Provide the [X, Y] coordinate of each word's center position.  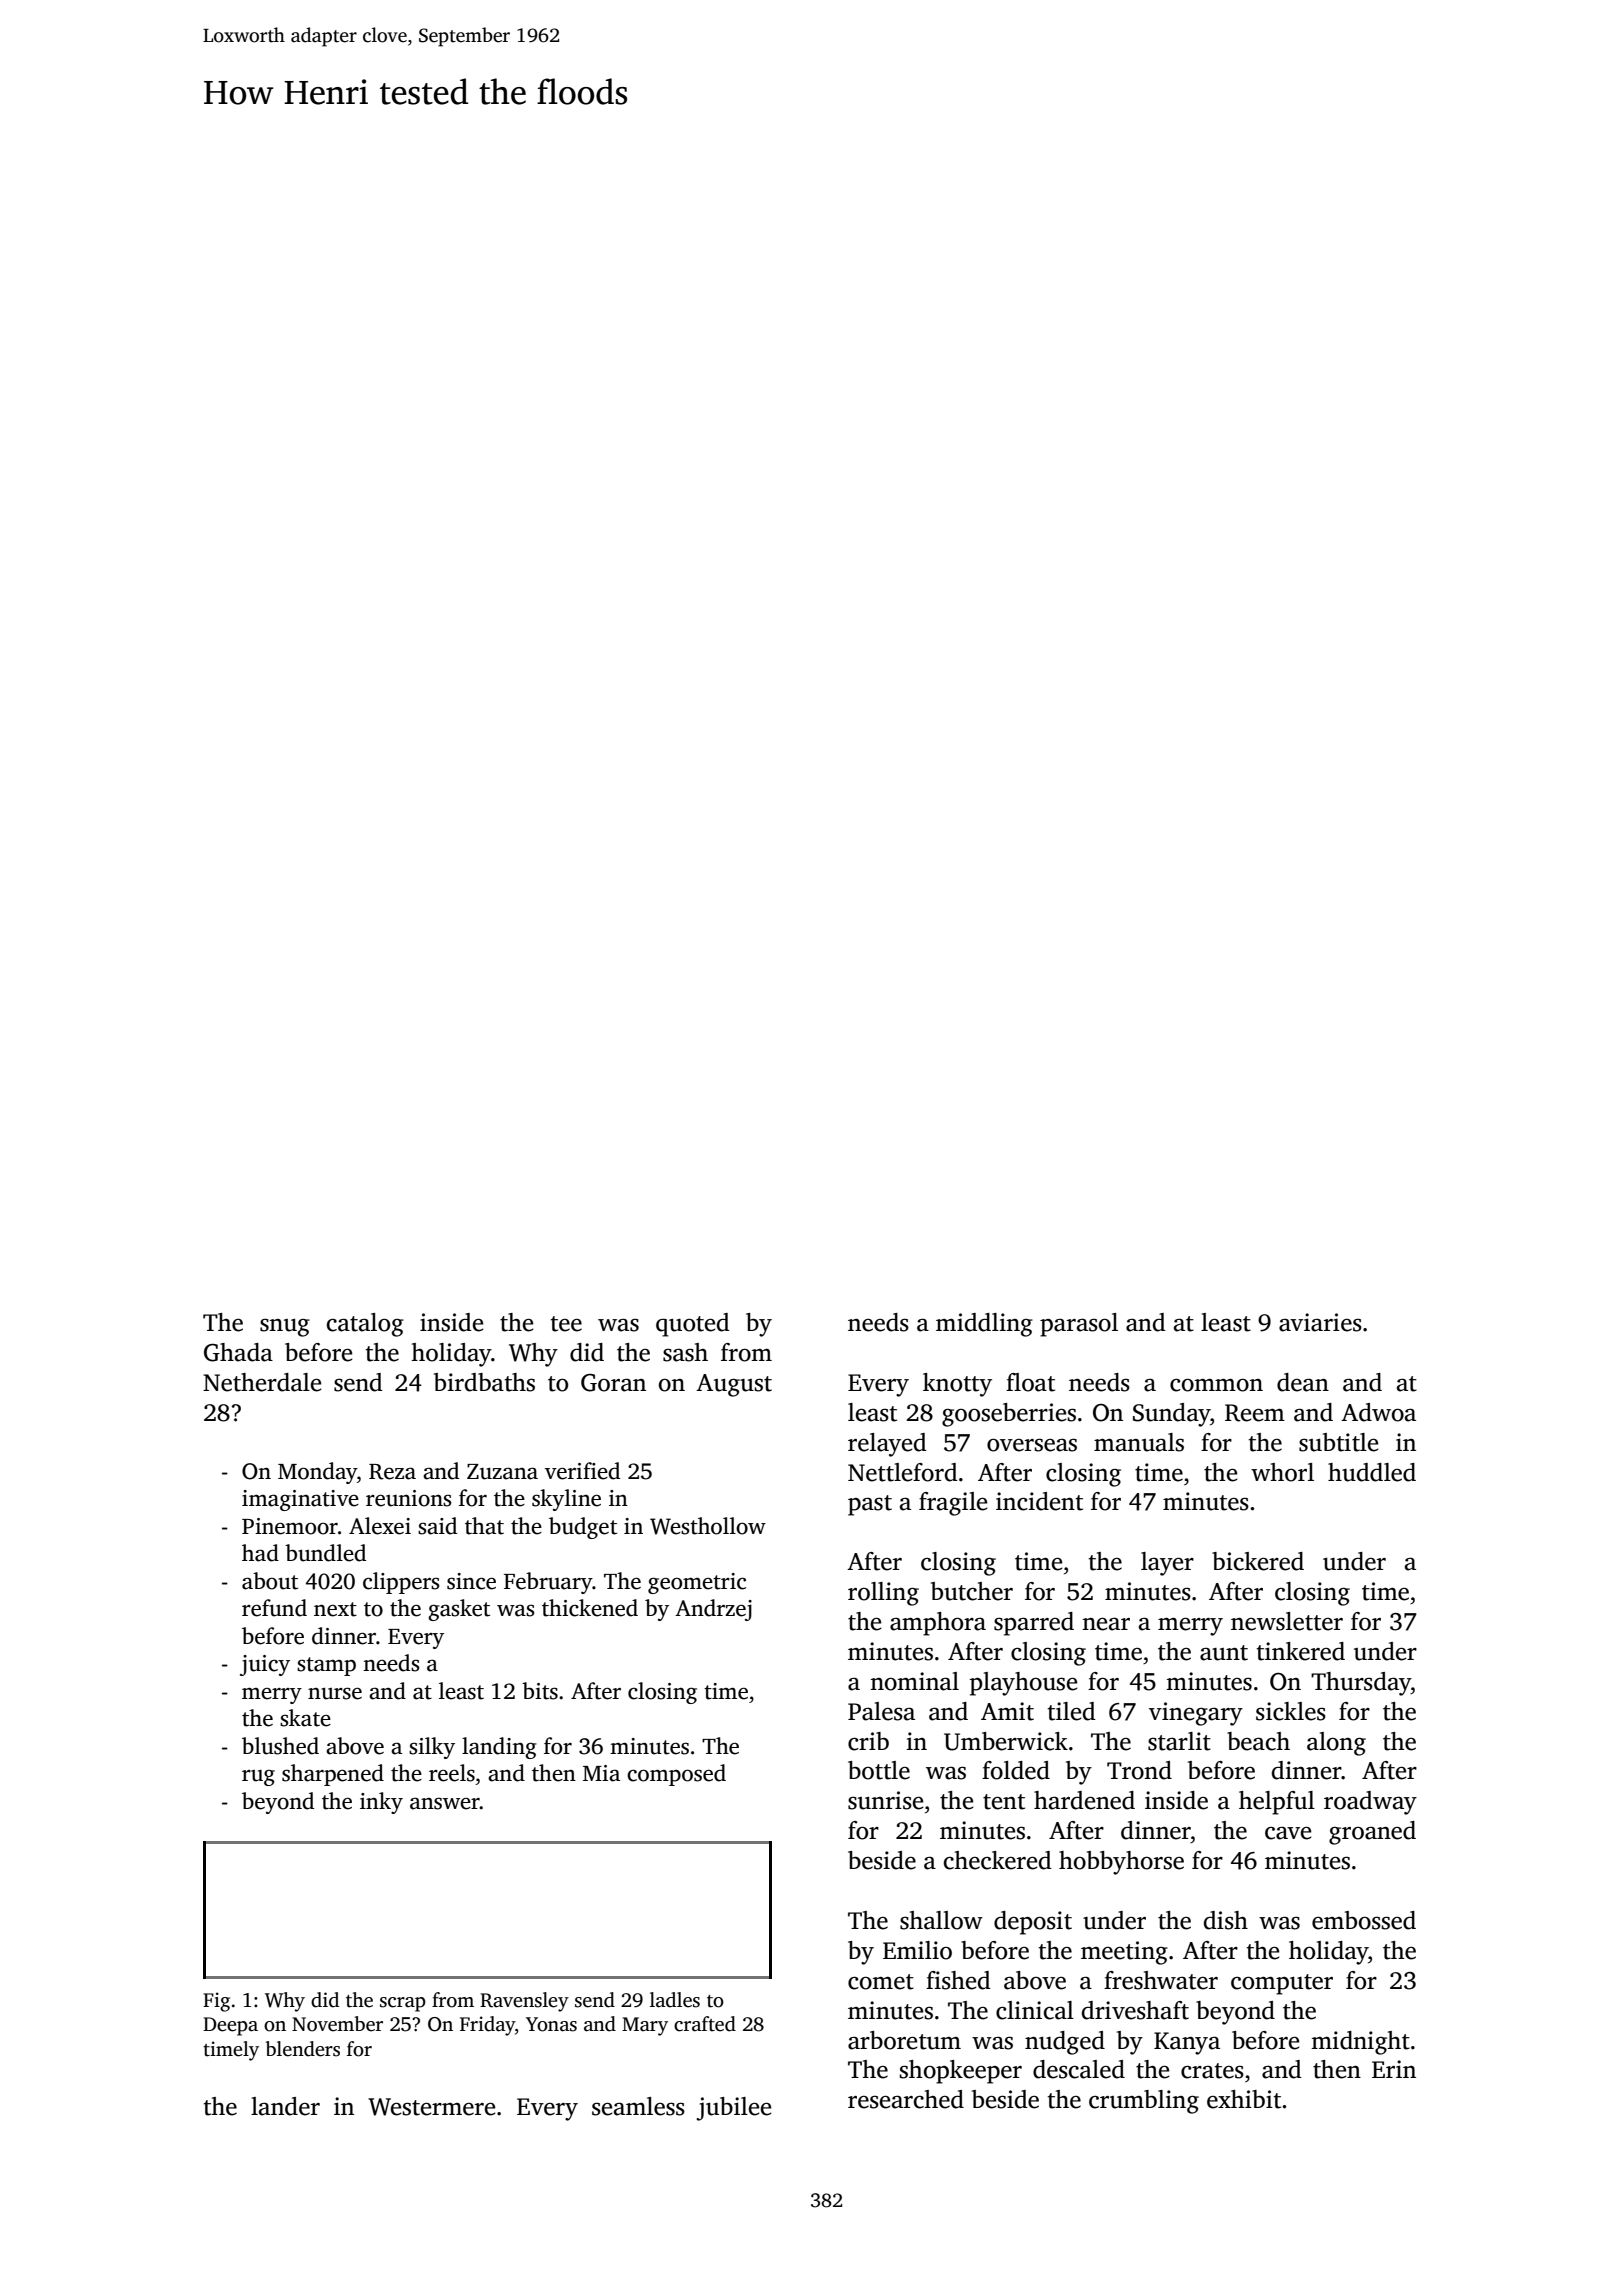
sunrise [885, 1800]
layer [1167, 1564]
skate [305, 1718]
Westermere [431, 2107]
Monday [317, 1473]
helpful [1277, 1803]
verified [582, 1471]
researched [906, 2099]
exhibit [1244, 2099]
